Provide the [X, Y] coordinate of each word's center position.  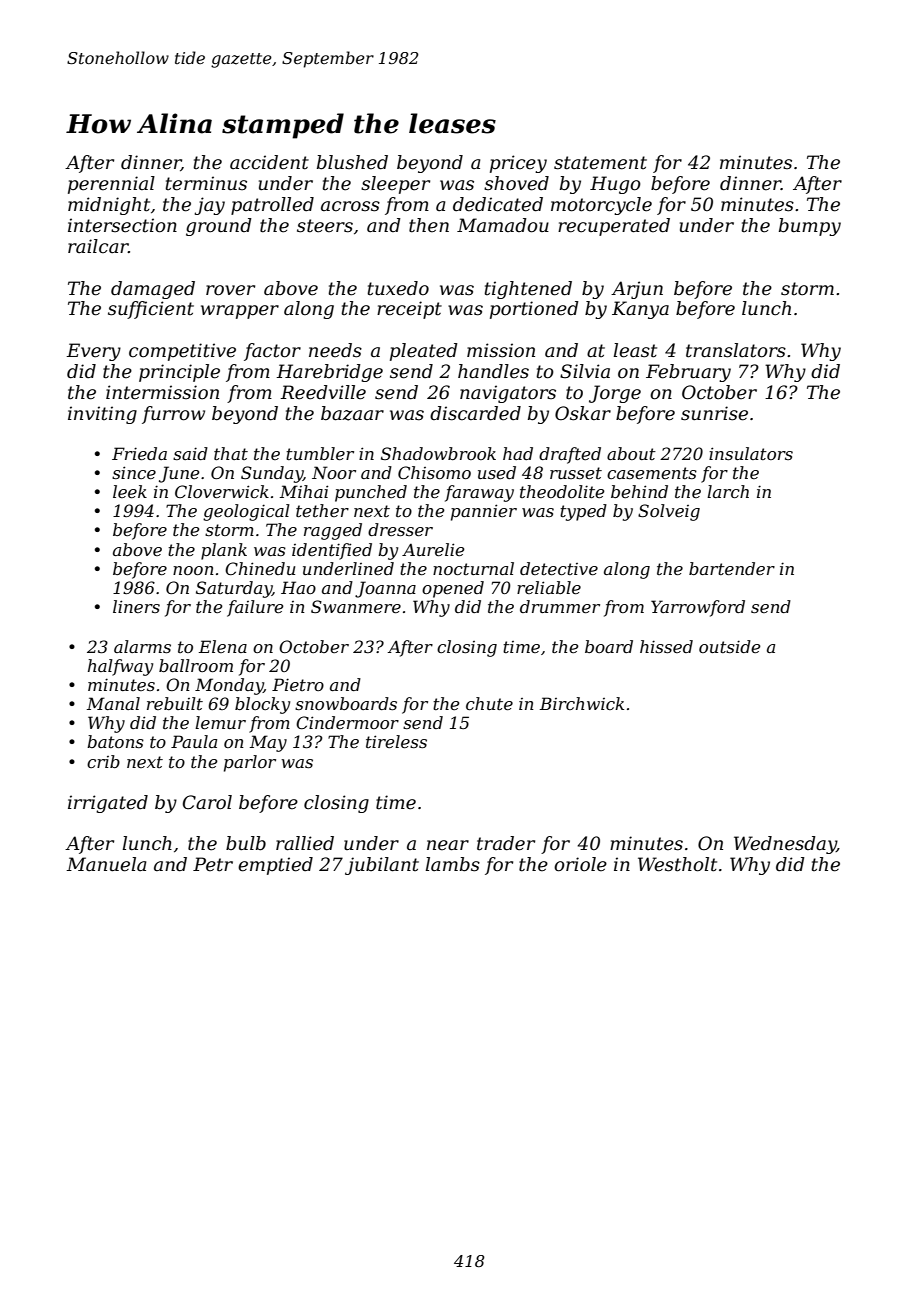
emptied [275, 866]
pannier [484, 512]
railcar [98, 246]
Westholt [677, 864]
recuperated [614, 227]
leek [130, 491]
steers [325, 226]
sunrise [714, 413]
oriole [580, 864]
